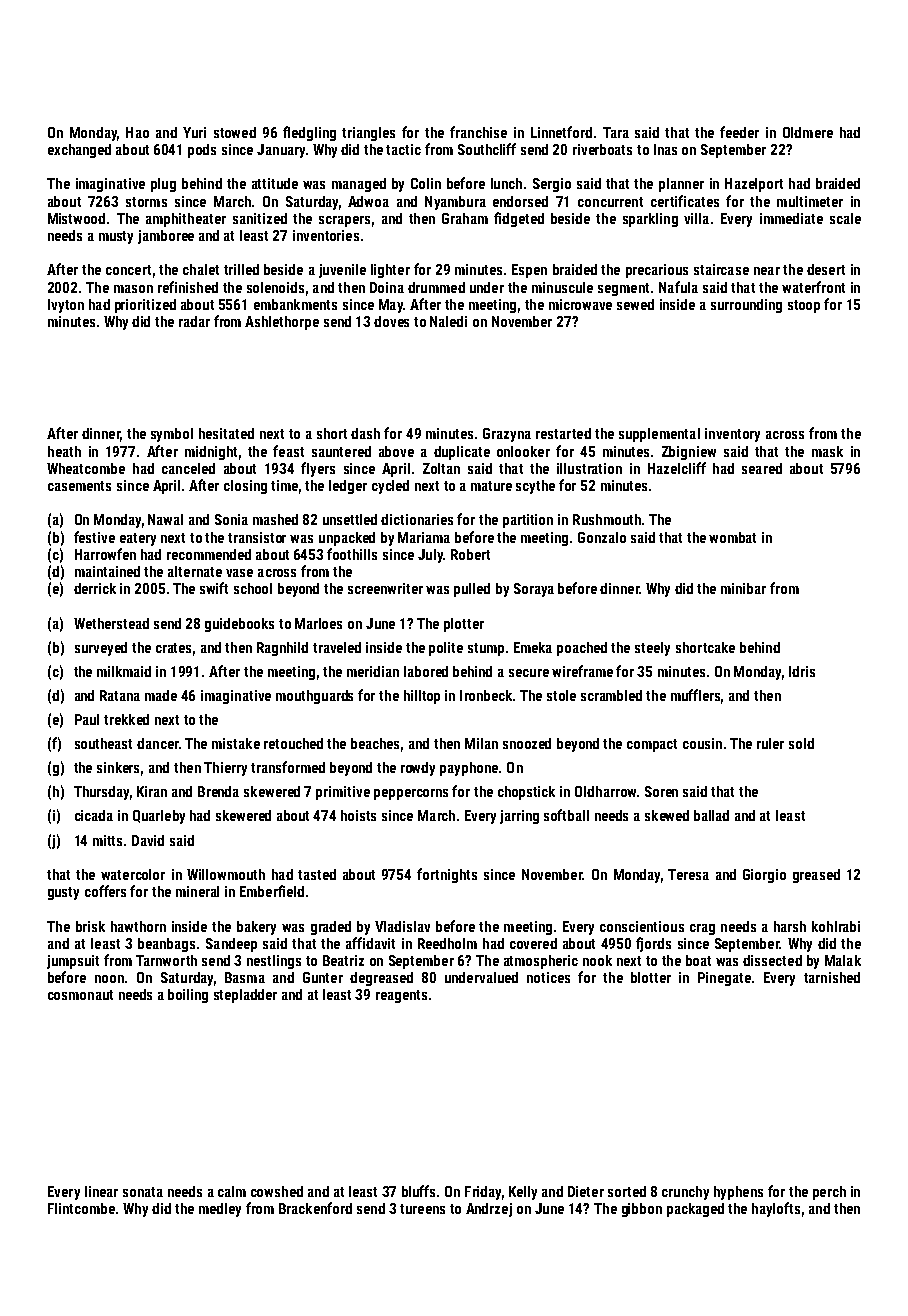  Describe the element at coordinates (535, 487) in the image. I see `scythe` at that location.
